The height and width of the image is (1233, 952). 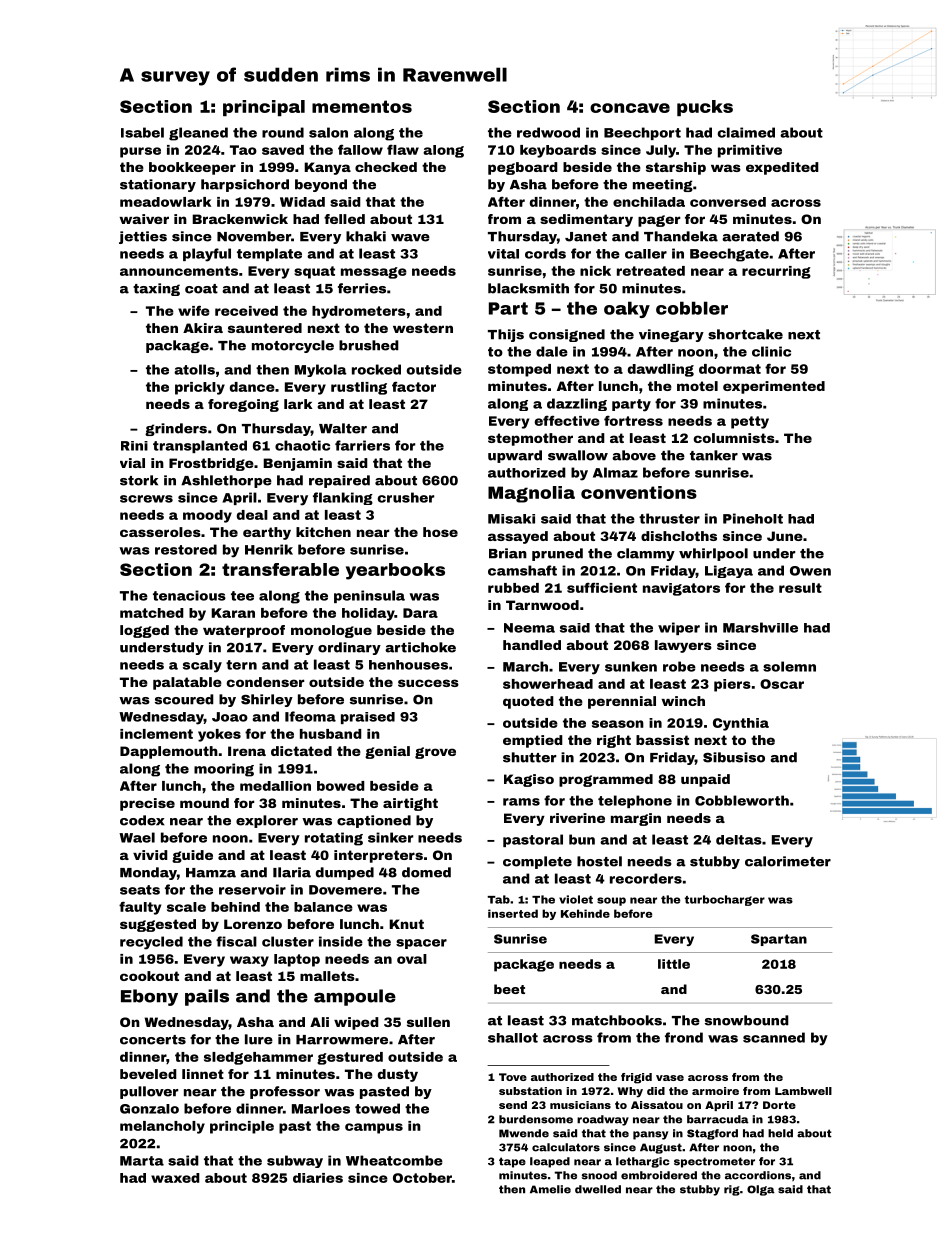 I want to click on Wheatcombe, so click(x=394, y=1160).
